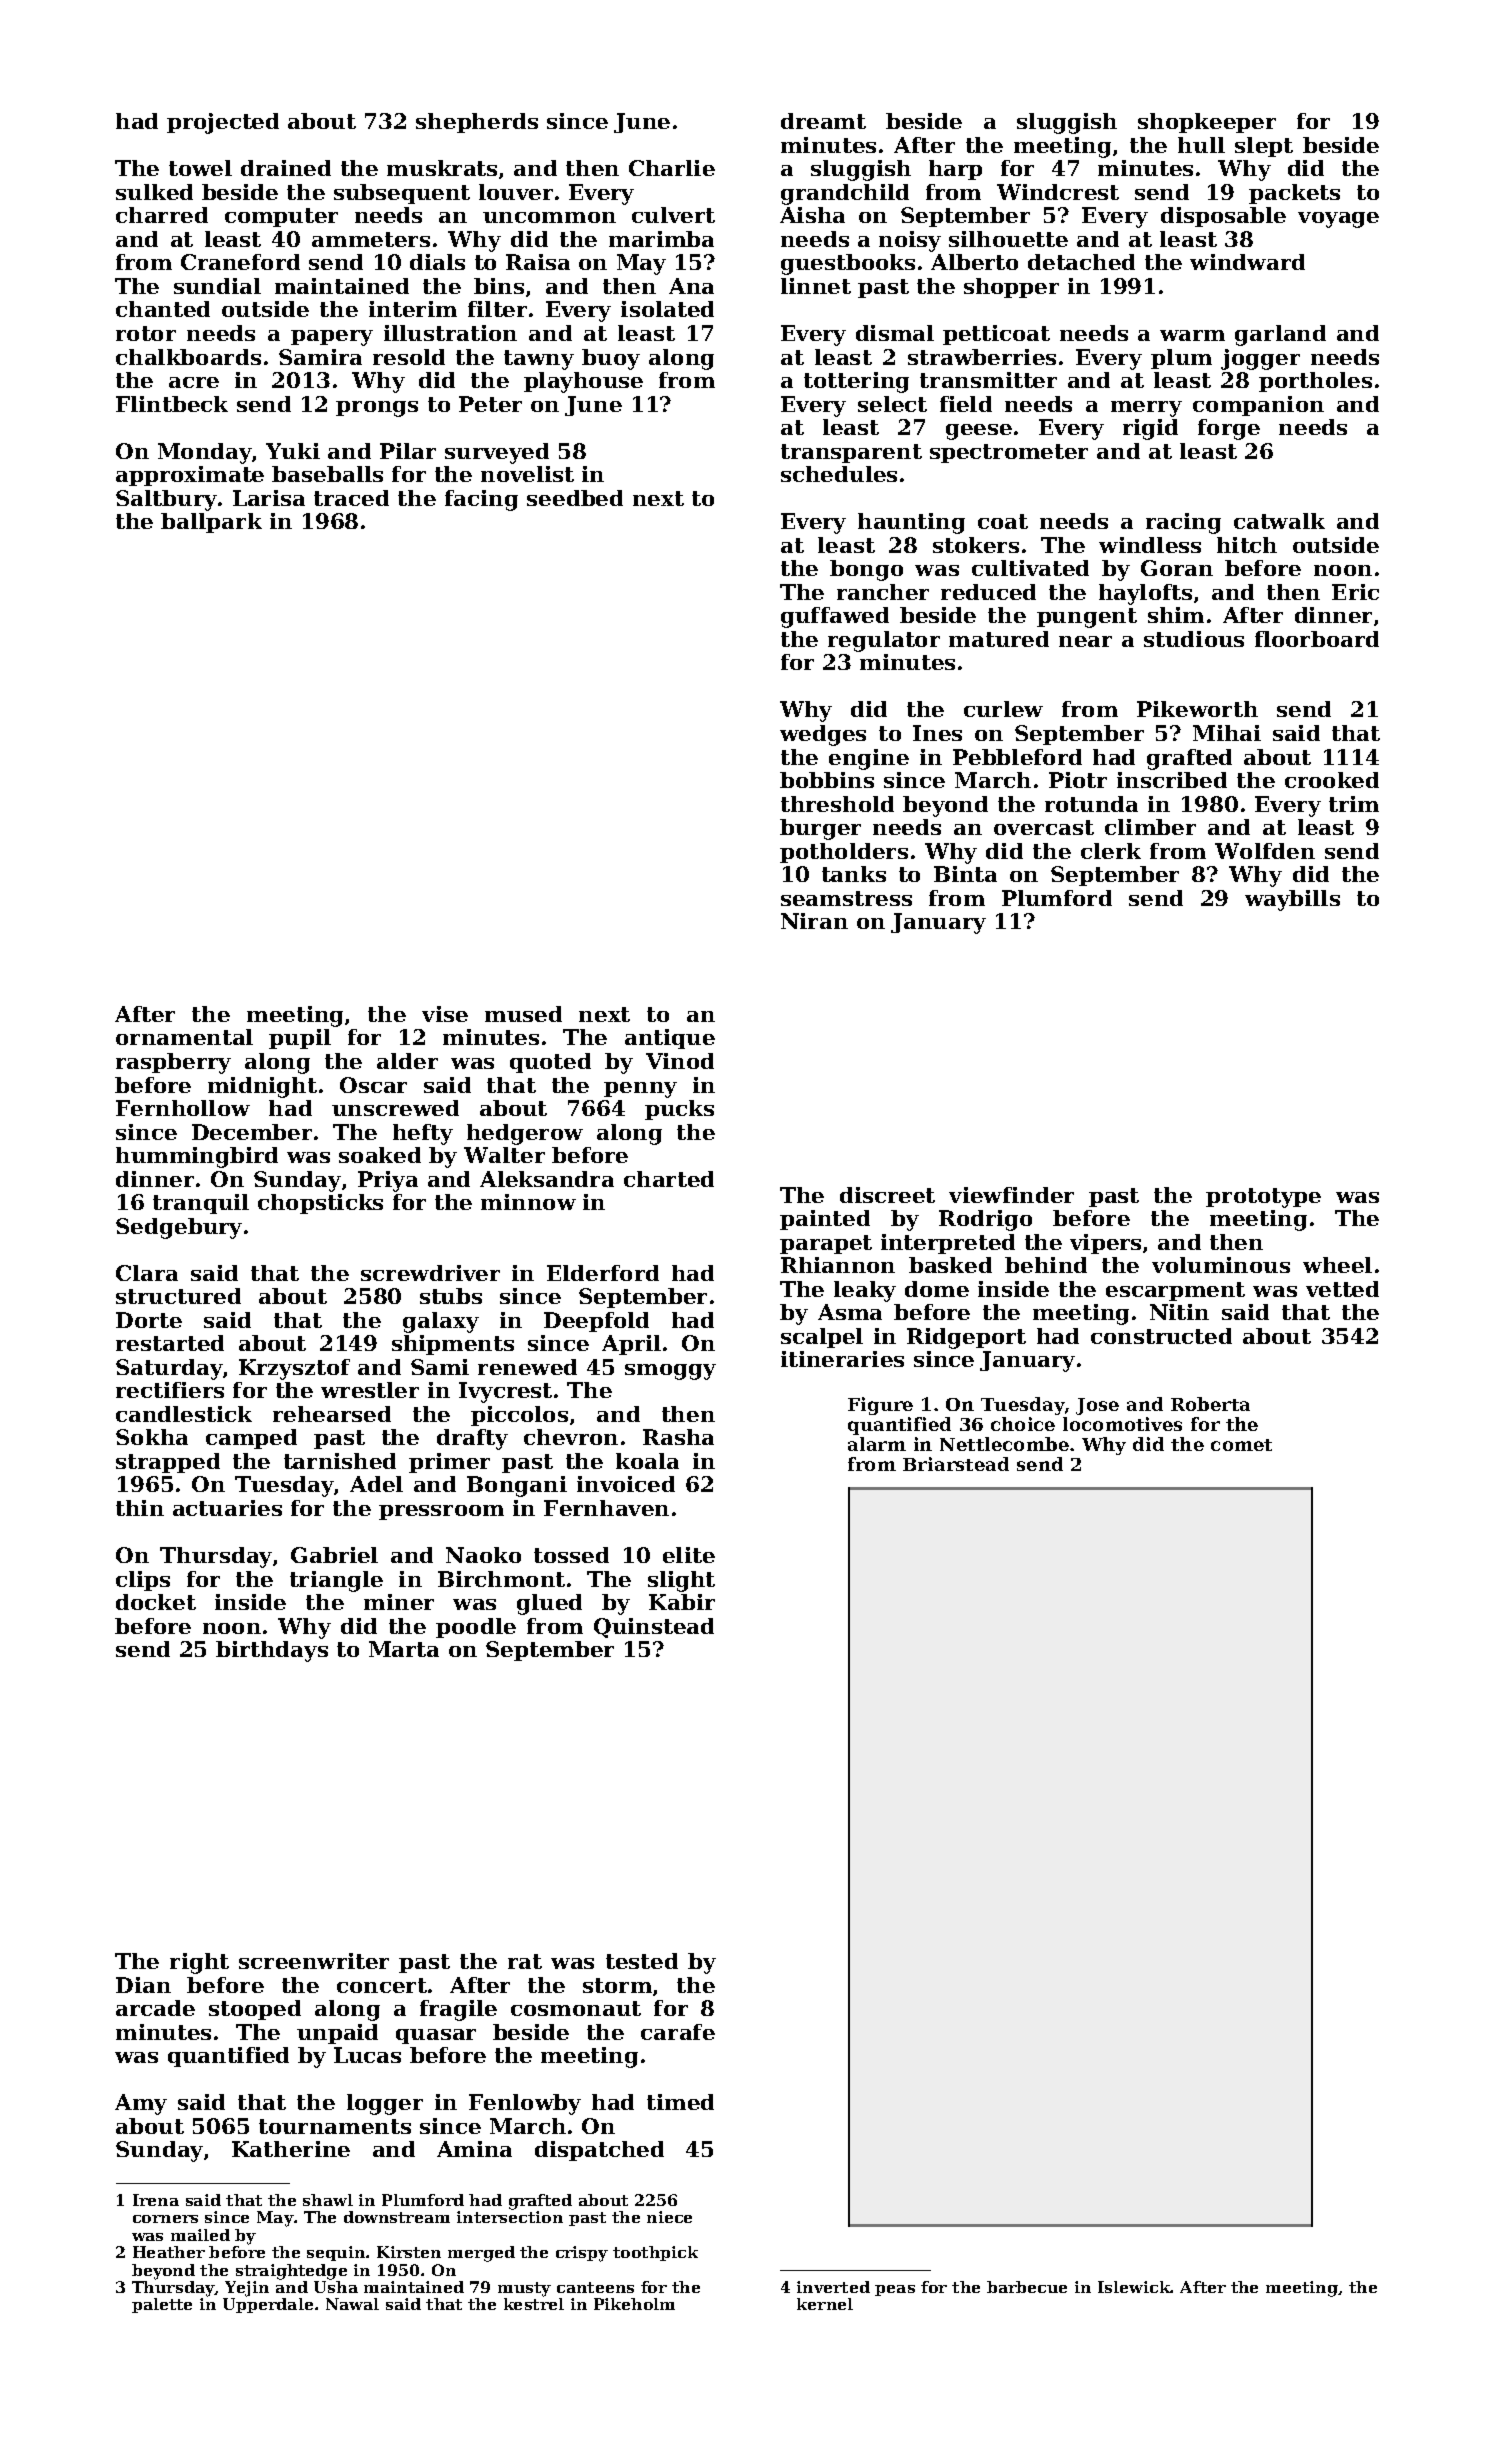 This screenshot has height=2464, width=1496. Describe the element at coordinates (1027, 2287) in the screenshot. I see `barbecue` at that location.
